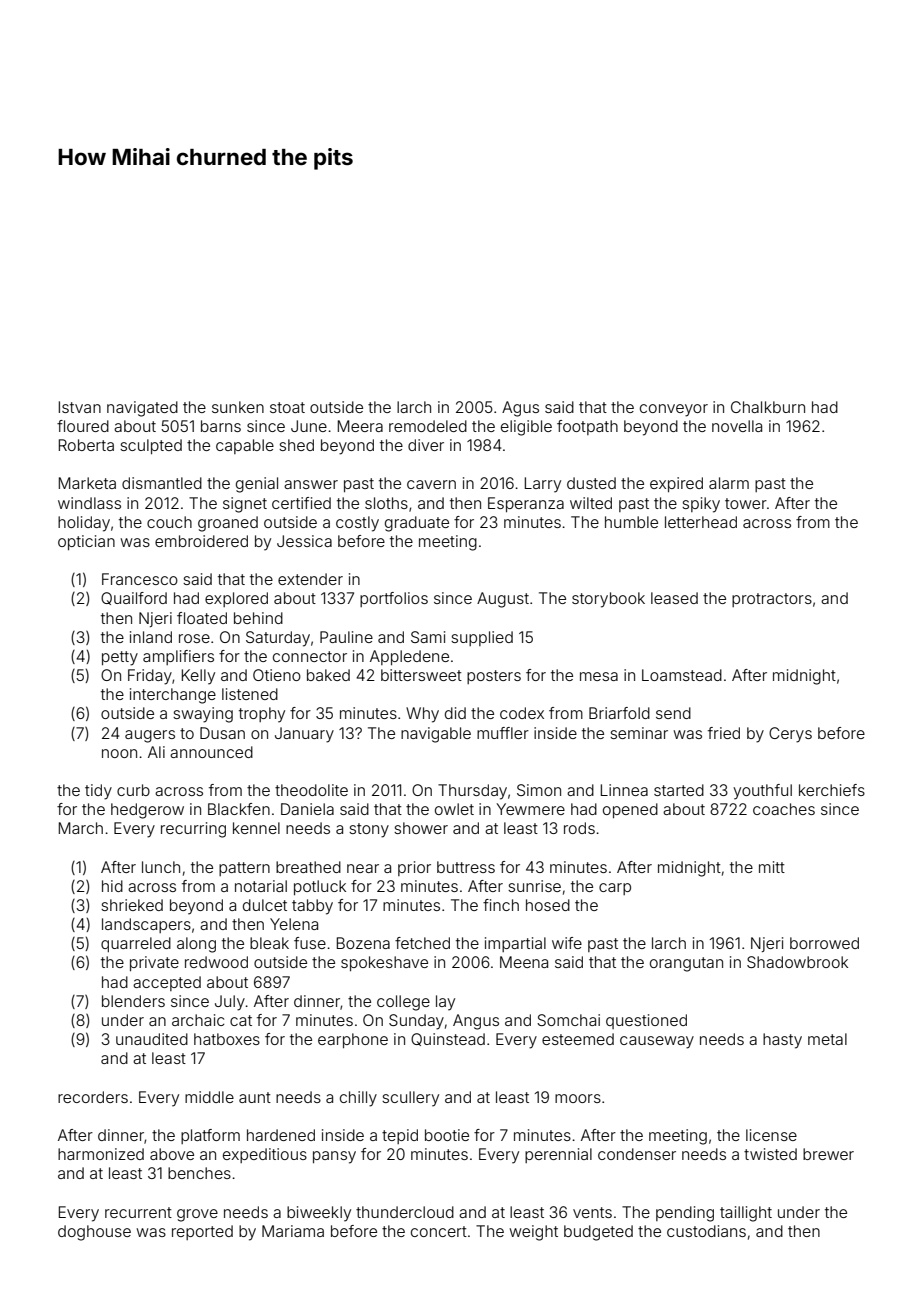  What do you see at coordinates (80, 407) in the image?
I see `Istvan` at bounding box center [80, 407].
